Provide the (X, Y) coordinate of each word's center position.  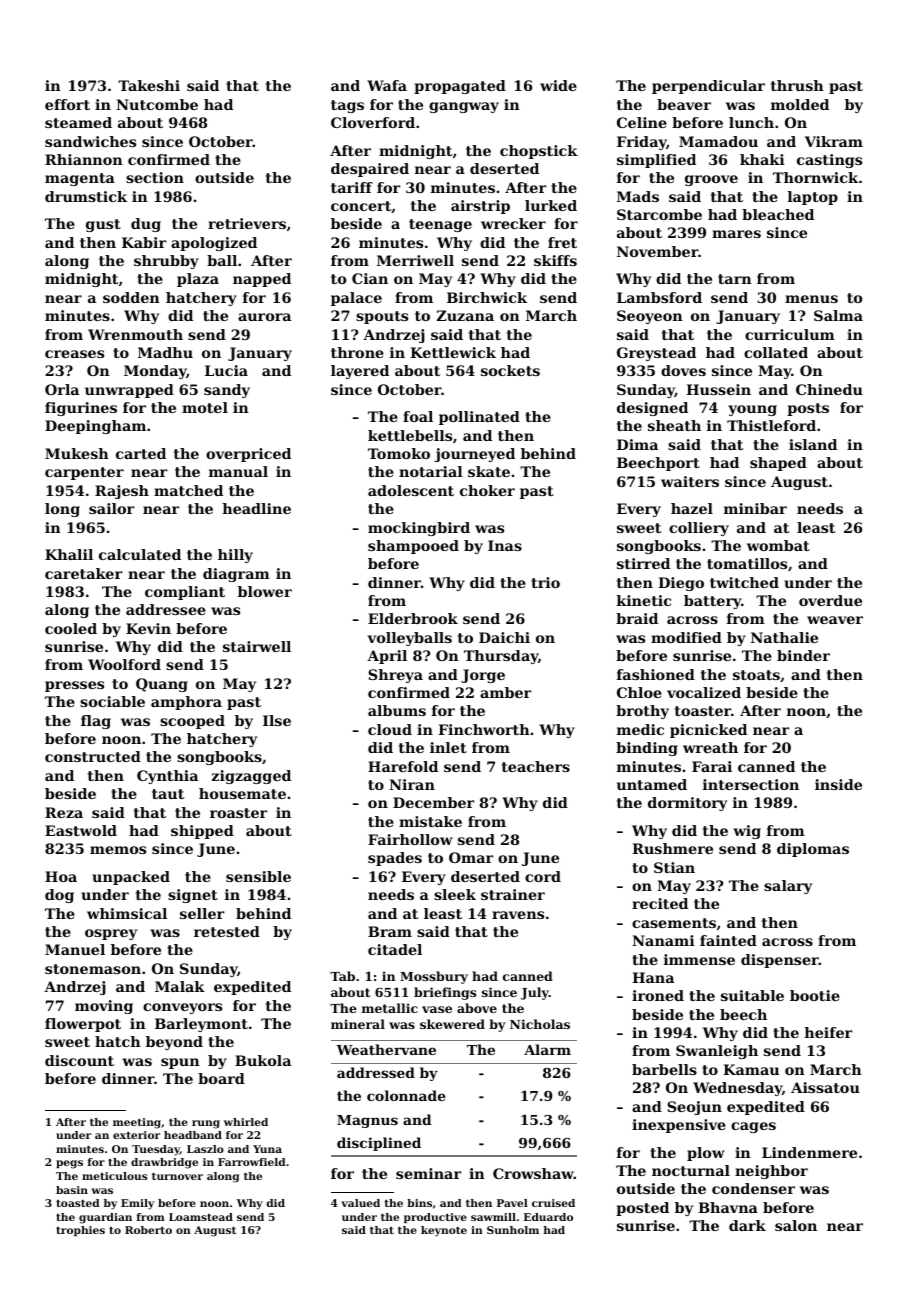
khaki (762, 159)
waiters (690, 481)
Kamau (751, 1069)
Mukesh (77, 453)
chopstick (539, 152)
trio (545, 582)
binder (803, 655)
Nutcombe (157, 104)
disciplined (379, 1144)
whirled (246, 1122)
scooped (192, 722)
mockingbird (419, 529)
